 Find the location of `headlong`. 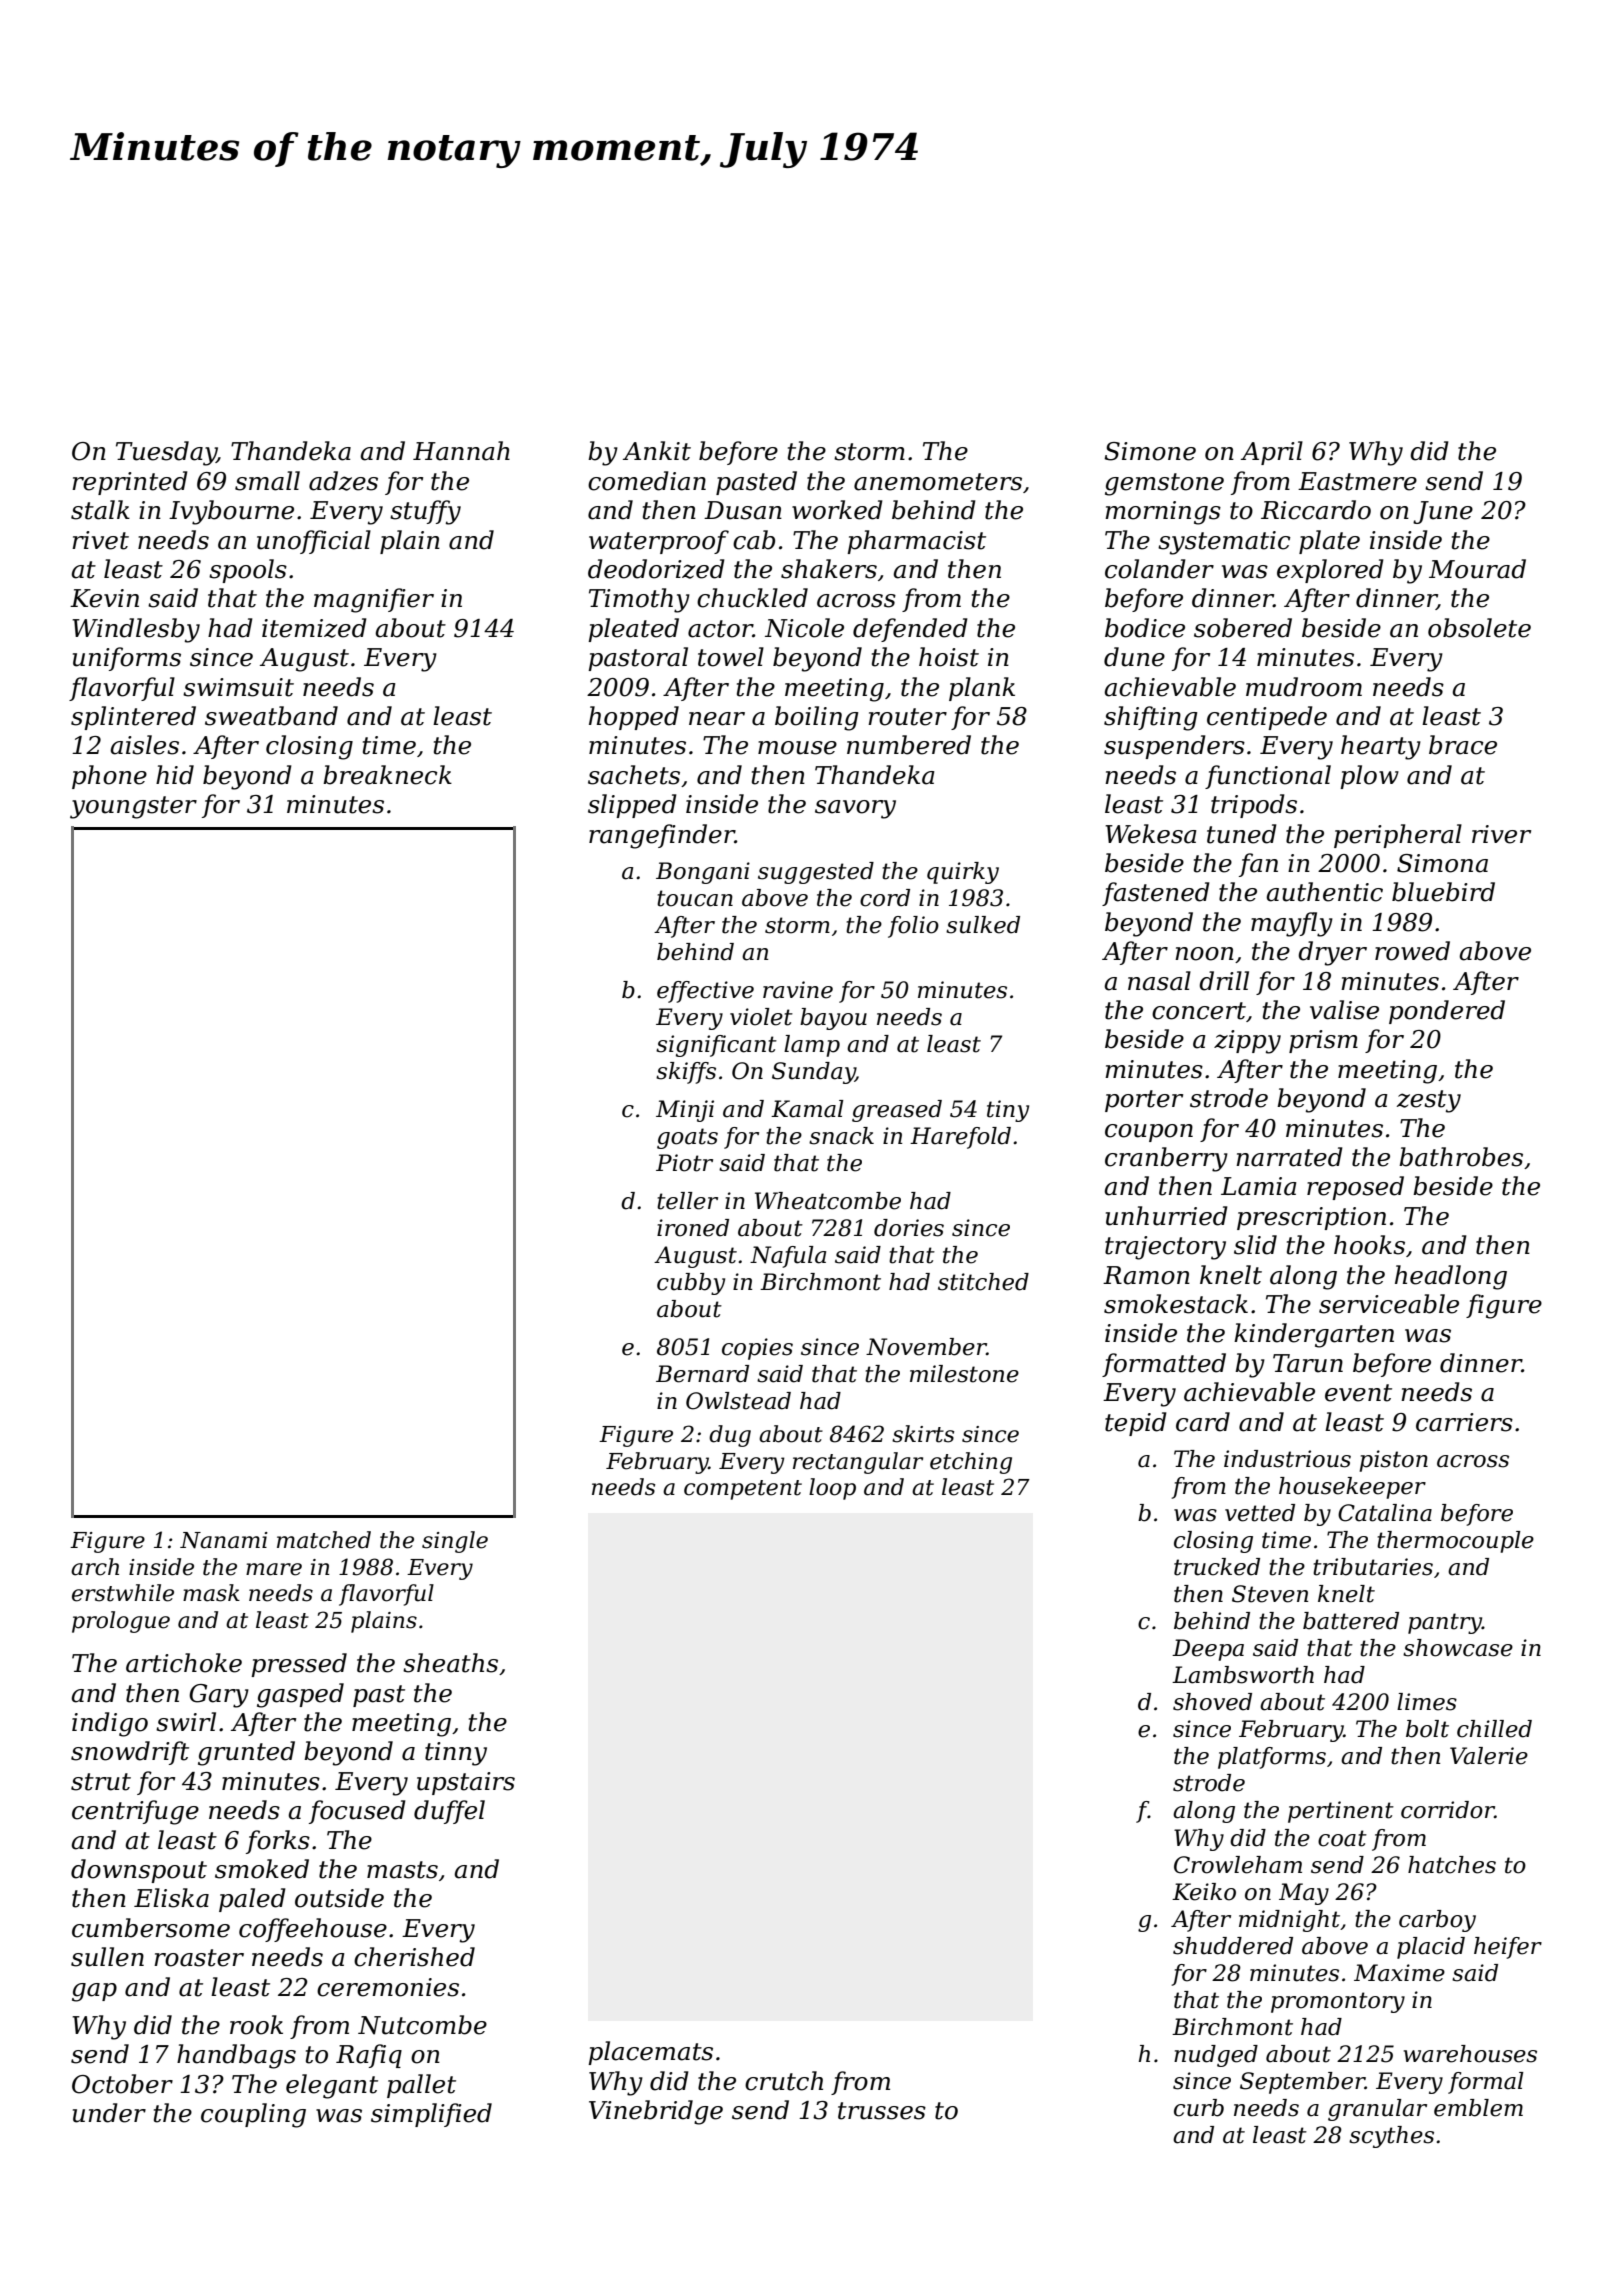

headlong is located at coordinates (1451, 1277).
